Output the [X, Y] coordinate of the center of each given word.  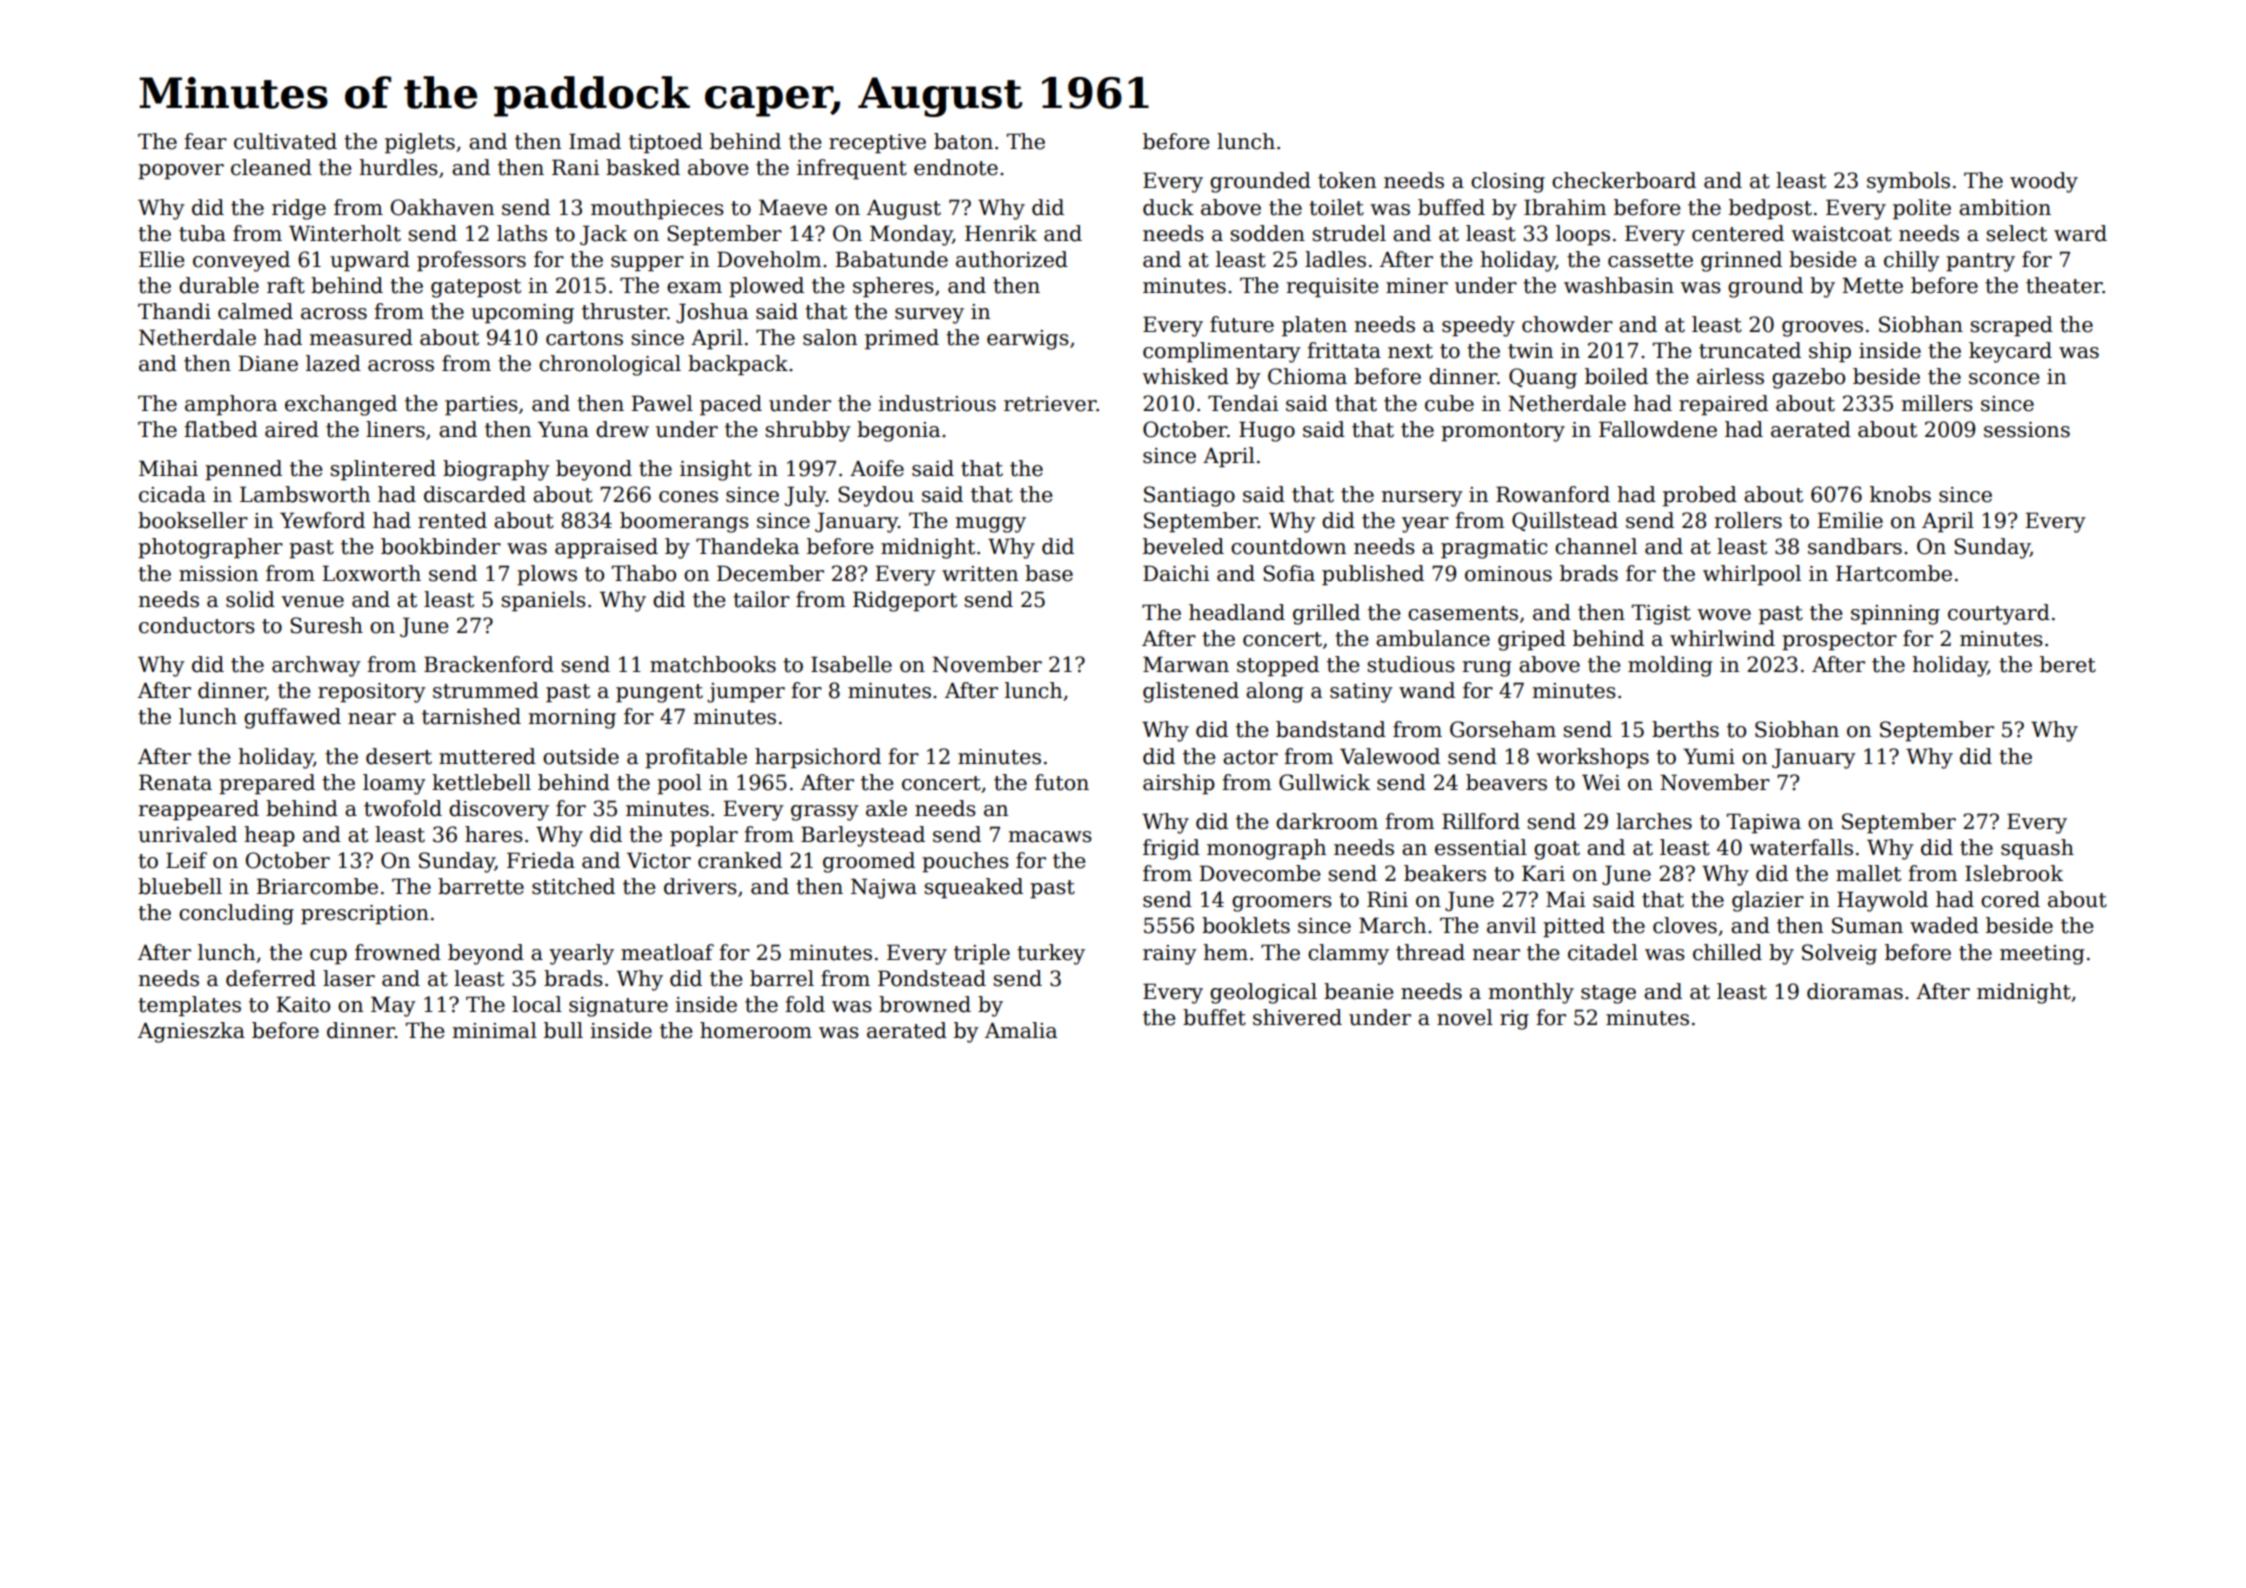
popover [181, 172]
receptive [877, 144]
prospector [1839, 641]
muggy [991, 525]
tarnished [471, 716]
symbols [1908, 182]
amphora [231, 405]
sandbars [1855, 546]
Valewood [1390, 756]
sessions [2027, 430]
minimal [495, 1030]
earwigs [1028, 340]
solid [250, 599]
